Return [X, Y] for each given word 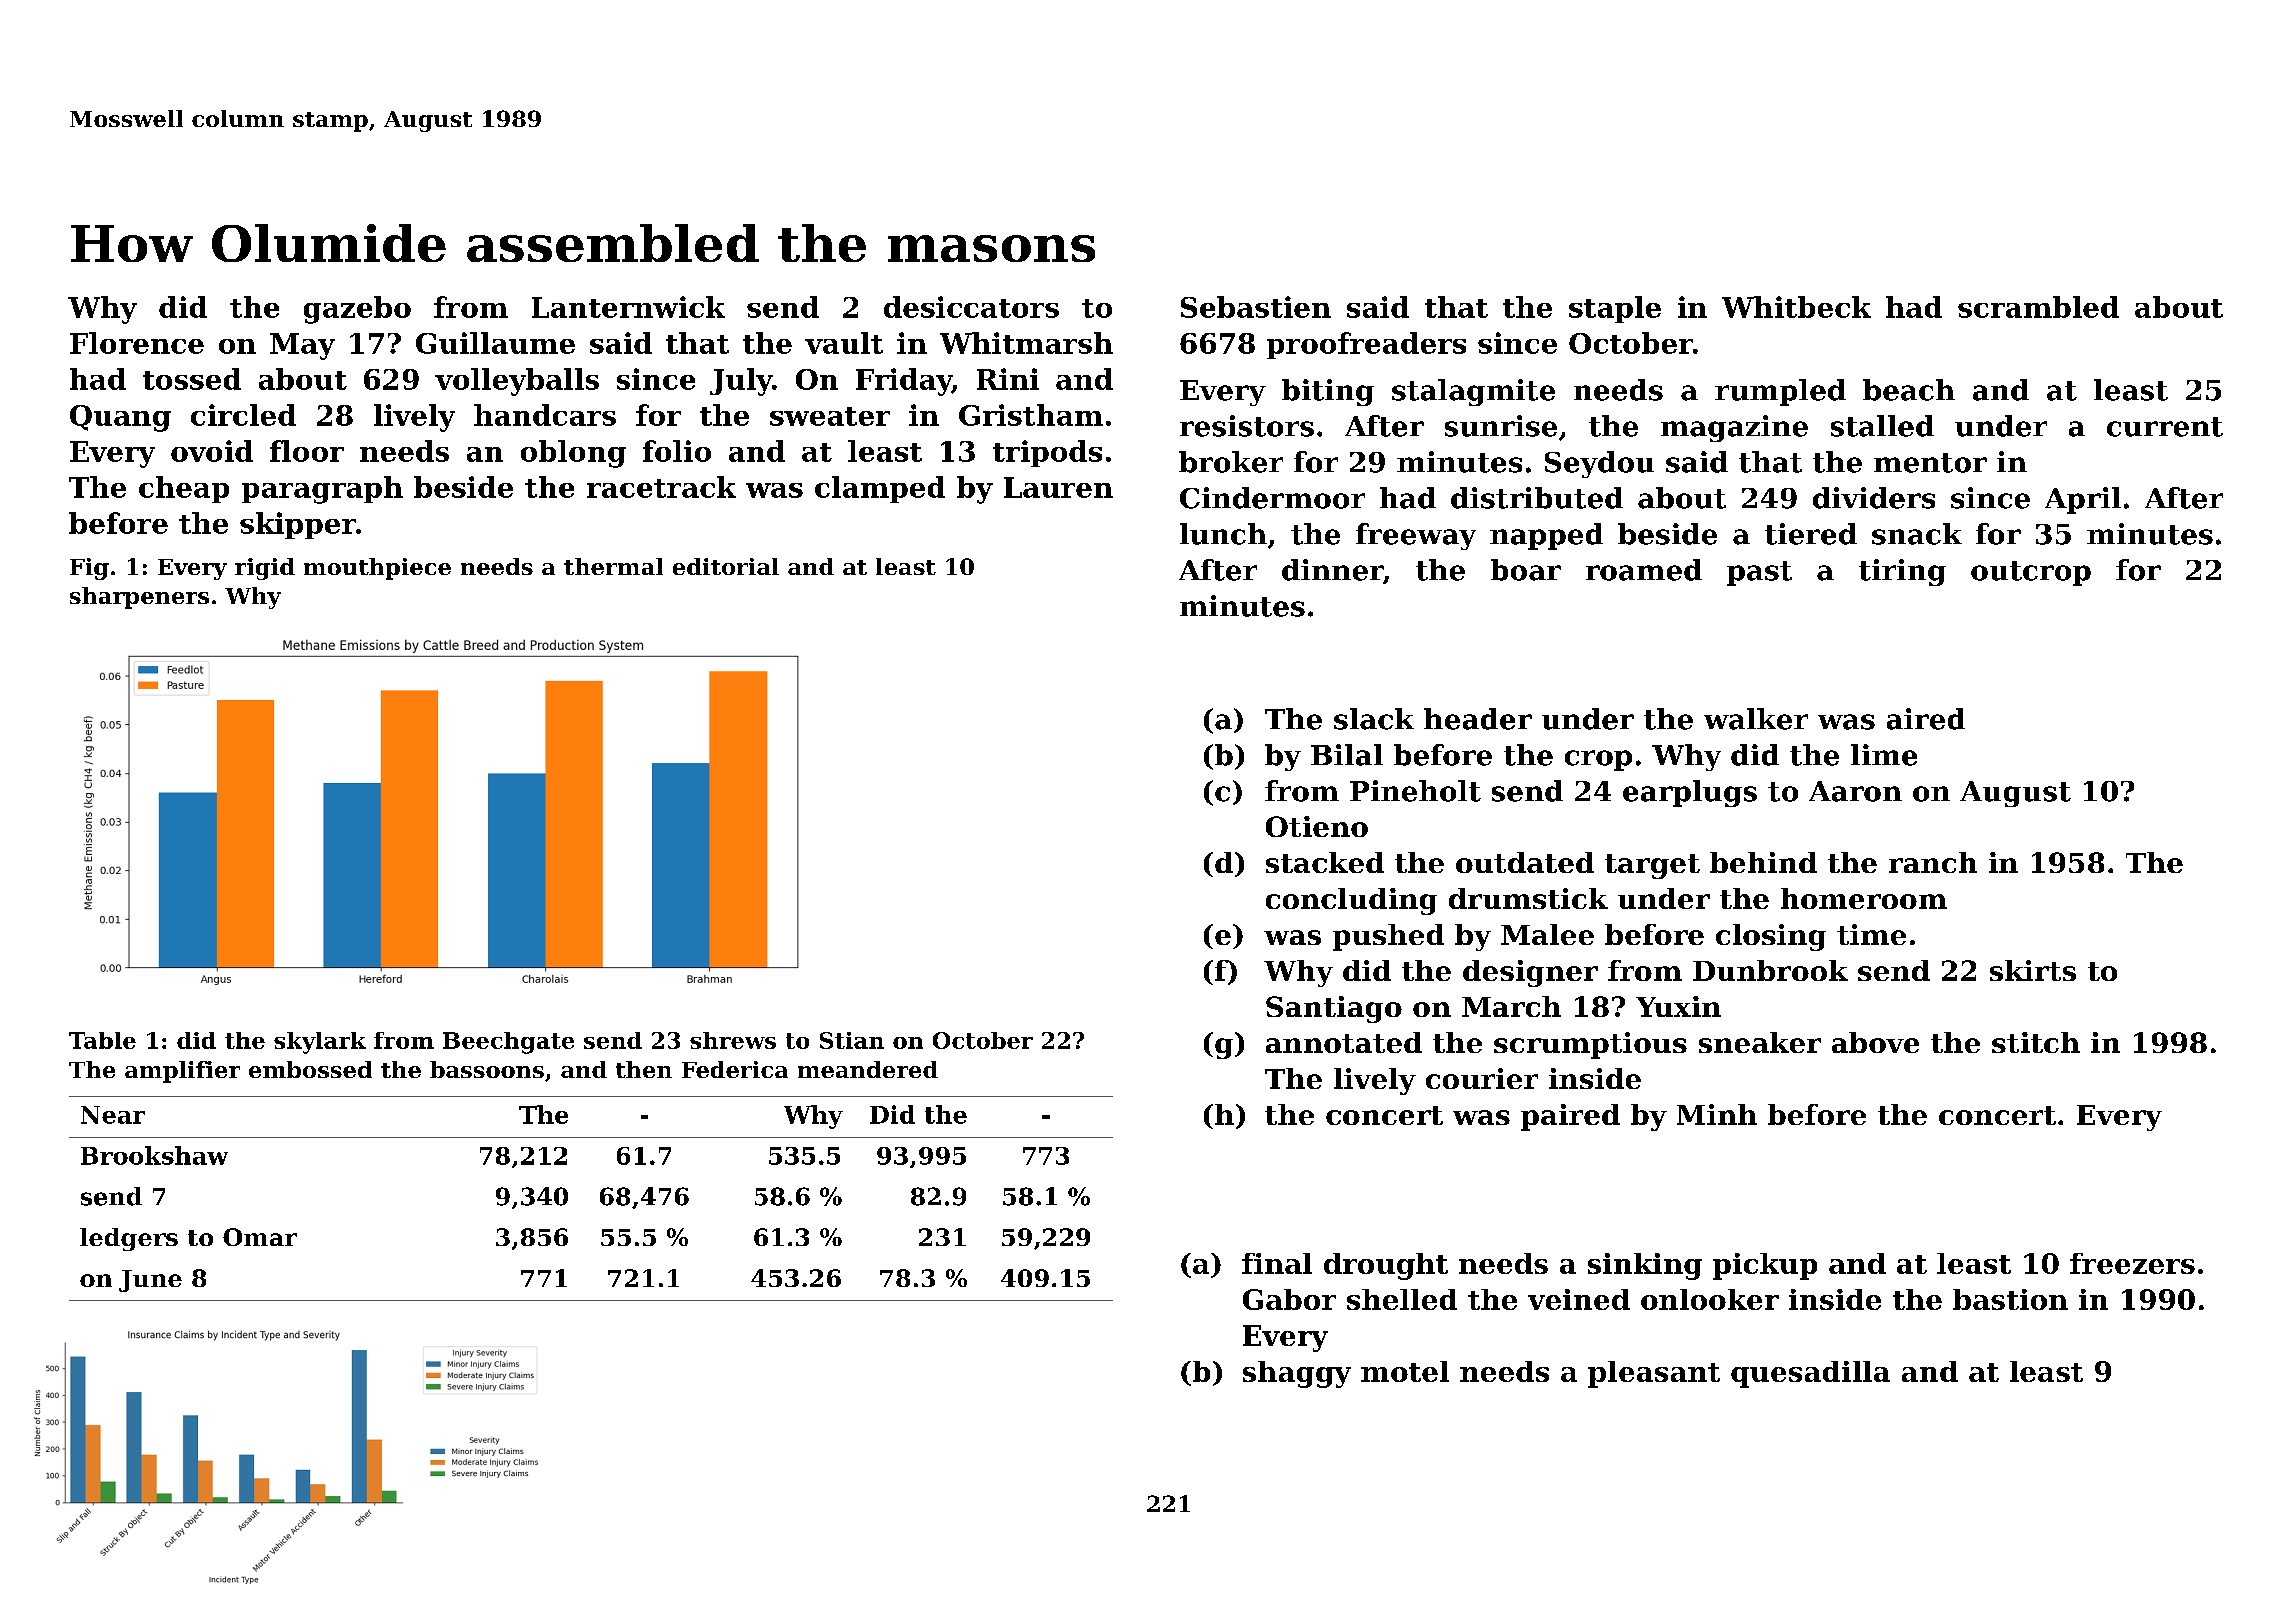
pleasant [1654, 1374]
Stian [852, 1040]
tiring [1902, 572]
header [1478, 719]
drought [1386, 1266]
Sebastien [1256, 307]
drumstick [1528, 898]
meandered [868, 1069]
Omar [260, 1237]
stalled [1882, 426]
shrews [733, 1040]
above [1875, 1042]
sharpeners [139, 598]
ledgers [129, 1239]
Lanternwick [628, 307]
